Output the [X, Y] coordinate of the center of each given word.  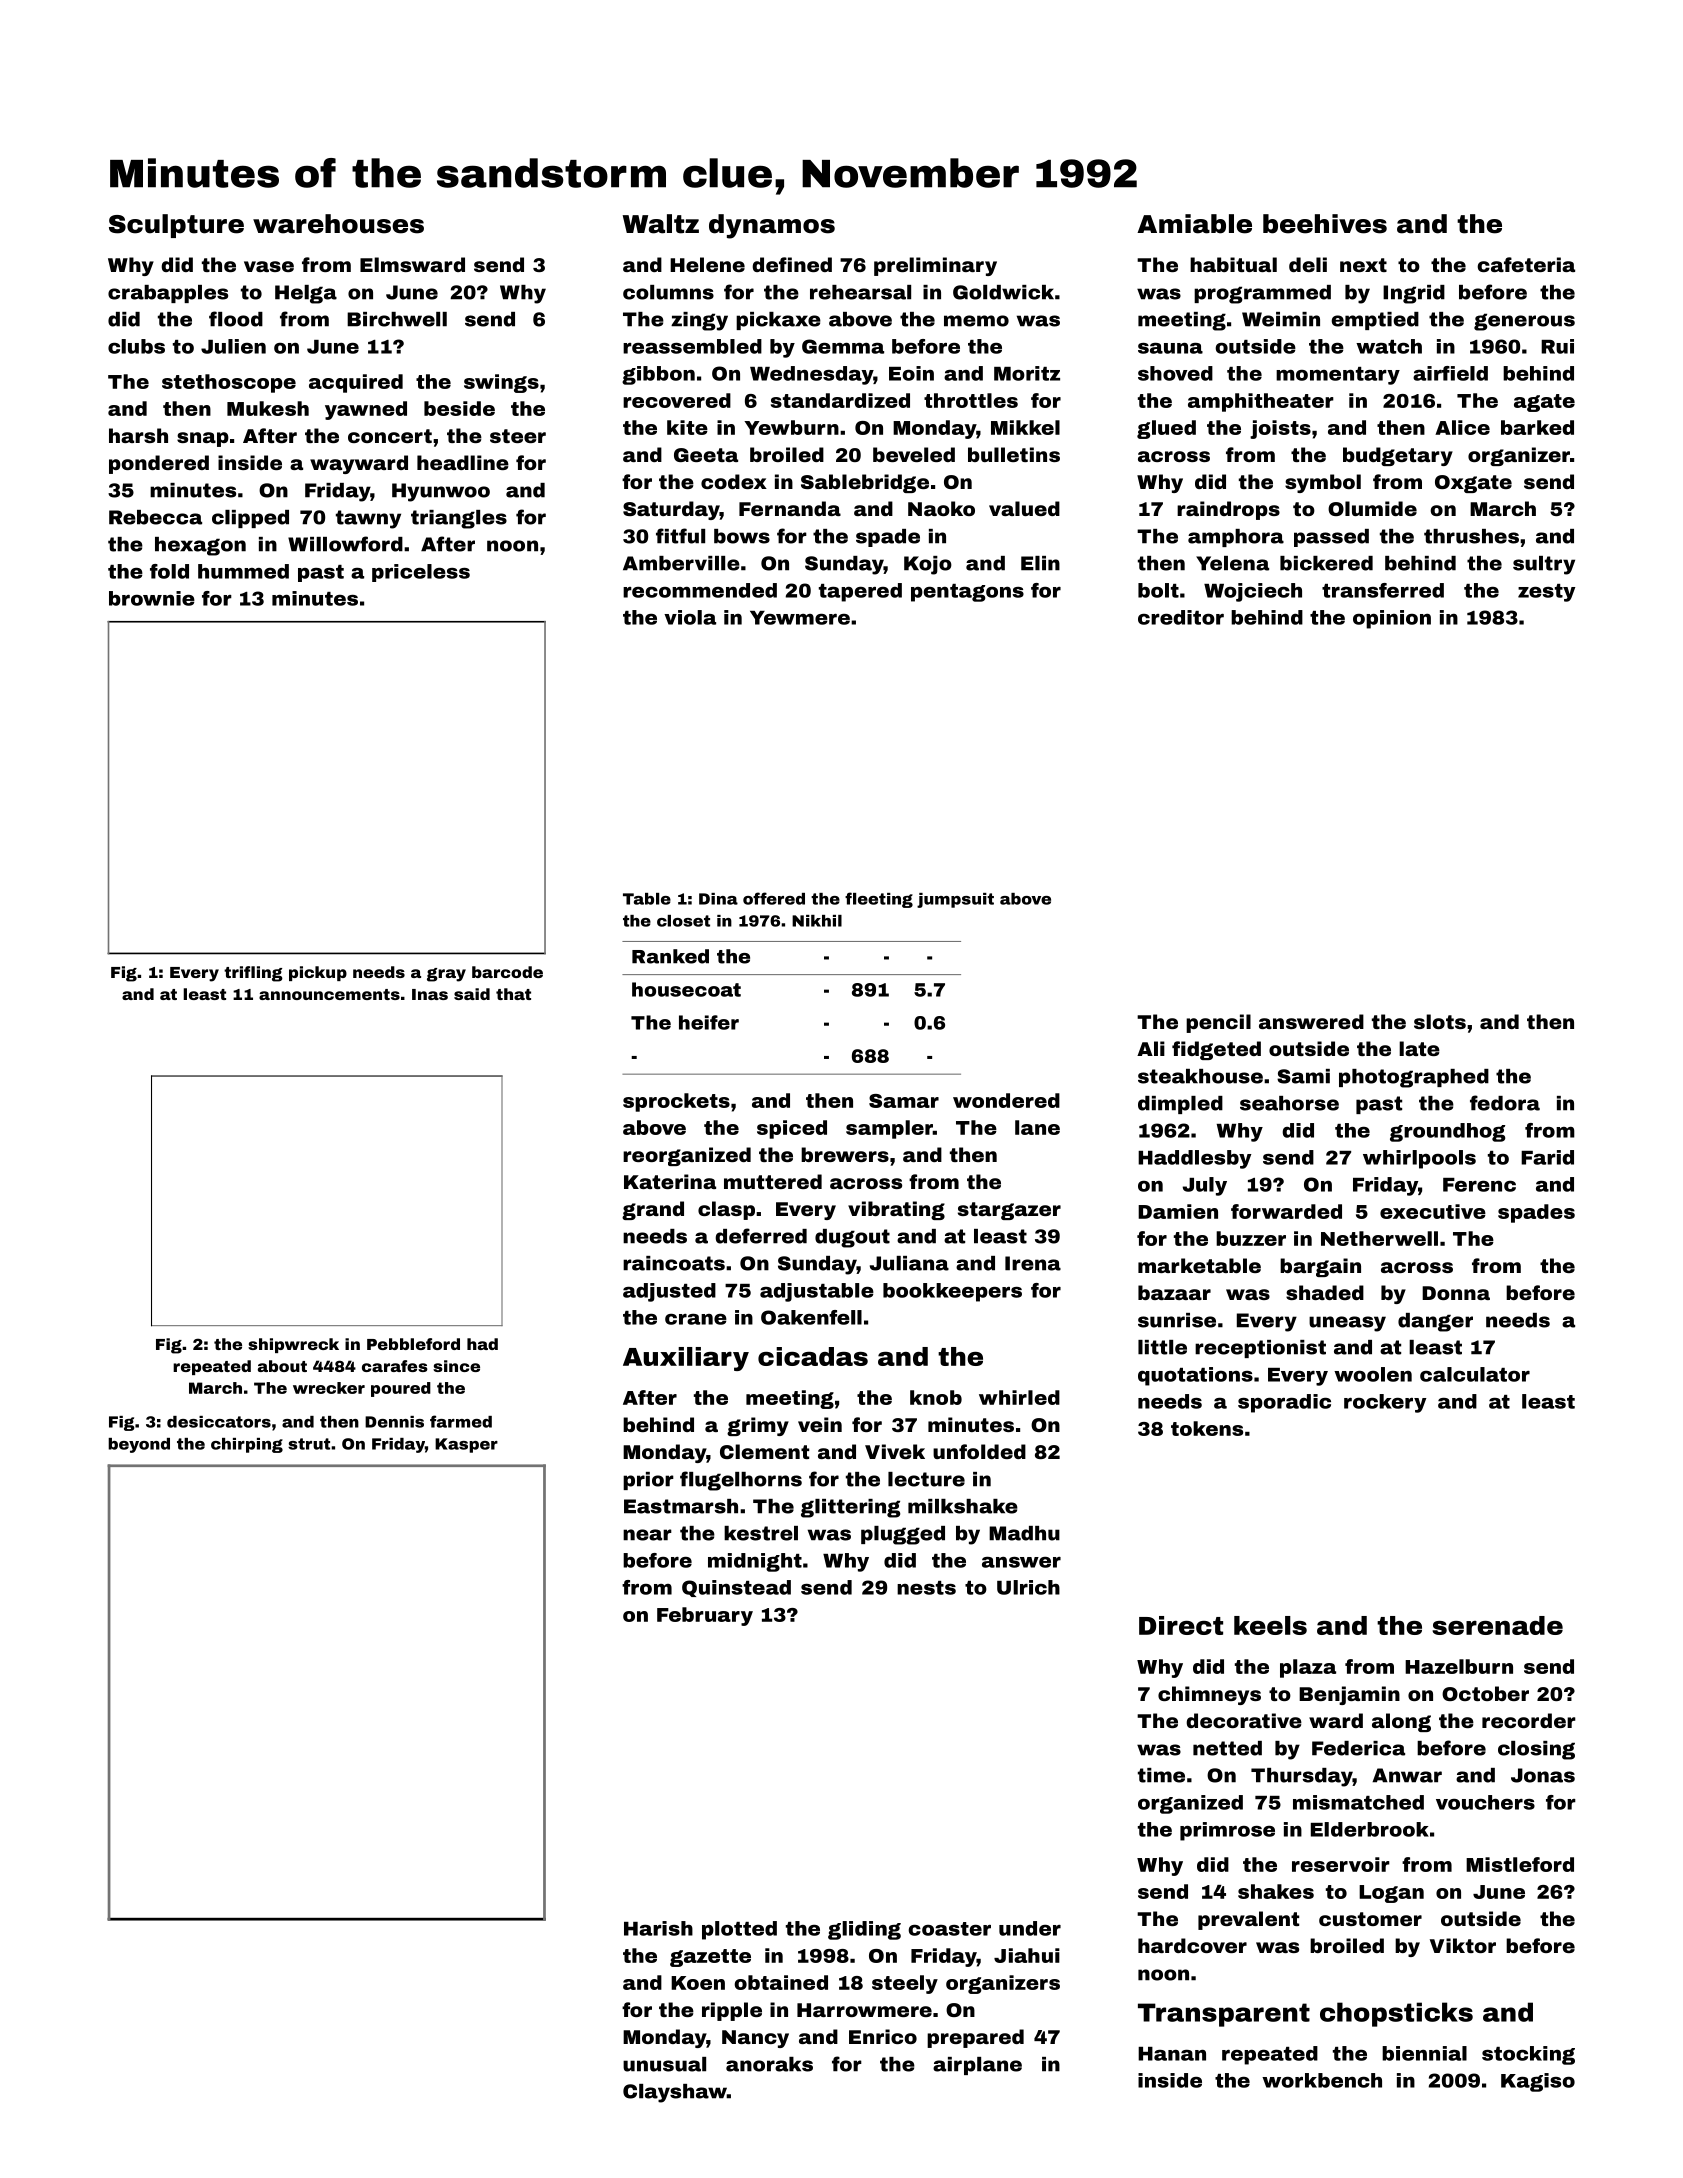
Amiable [1194, 224]
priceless [421, 573]
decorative [1244, 1720]
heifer [709, 1022]
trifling [253, 974]
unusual [664, 2064]
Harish [658, 1928]
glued [1166, 429]
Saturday [671, 510]
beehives [1325, 224]
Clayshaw [675, 2093]
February [705, 1616]
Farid [1547, 1157]
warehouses [338, 224]
